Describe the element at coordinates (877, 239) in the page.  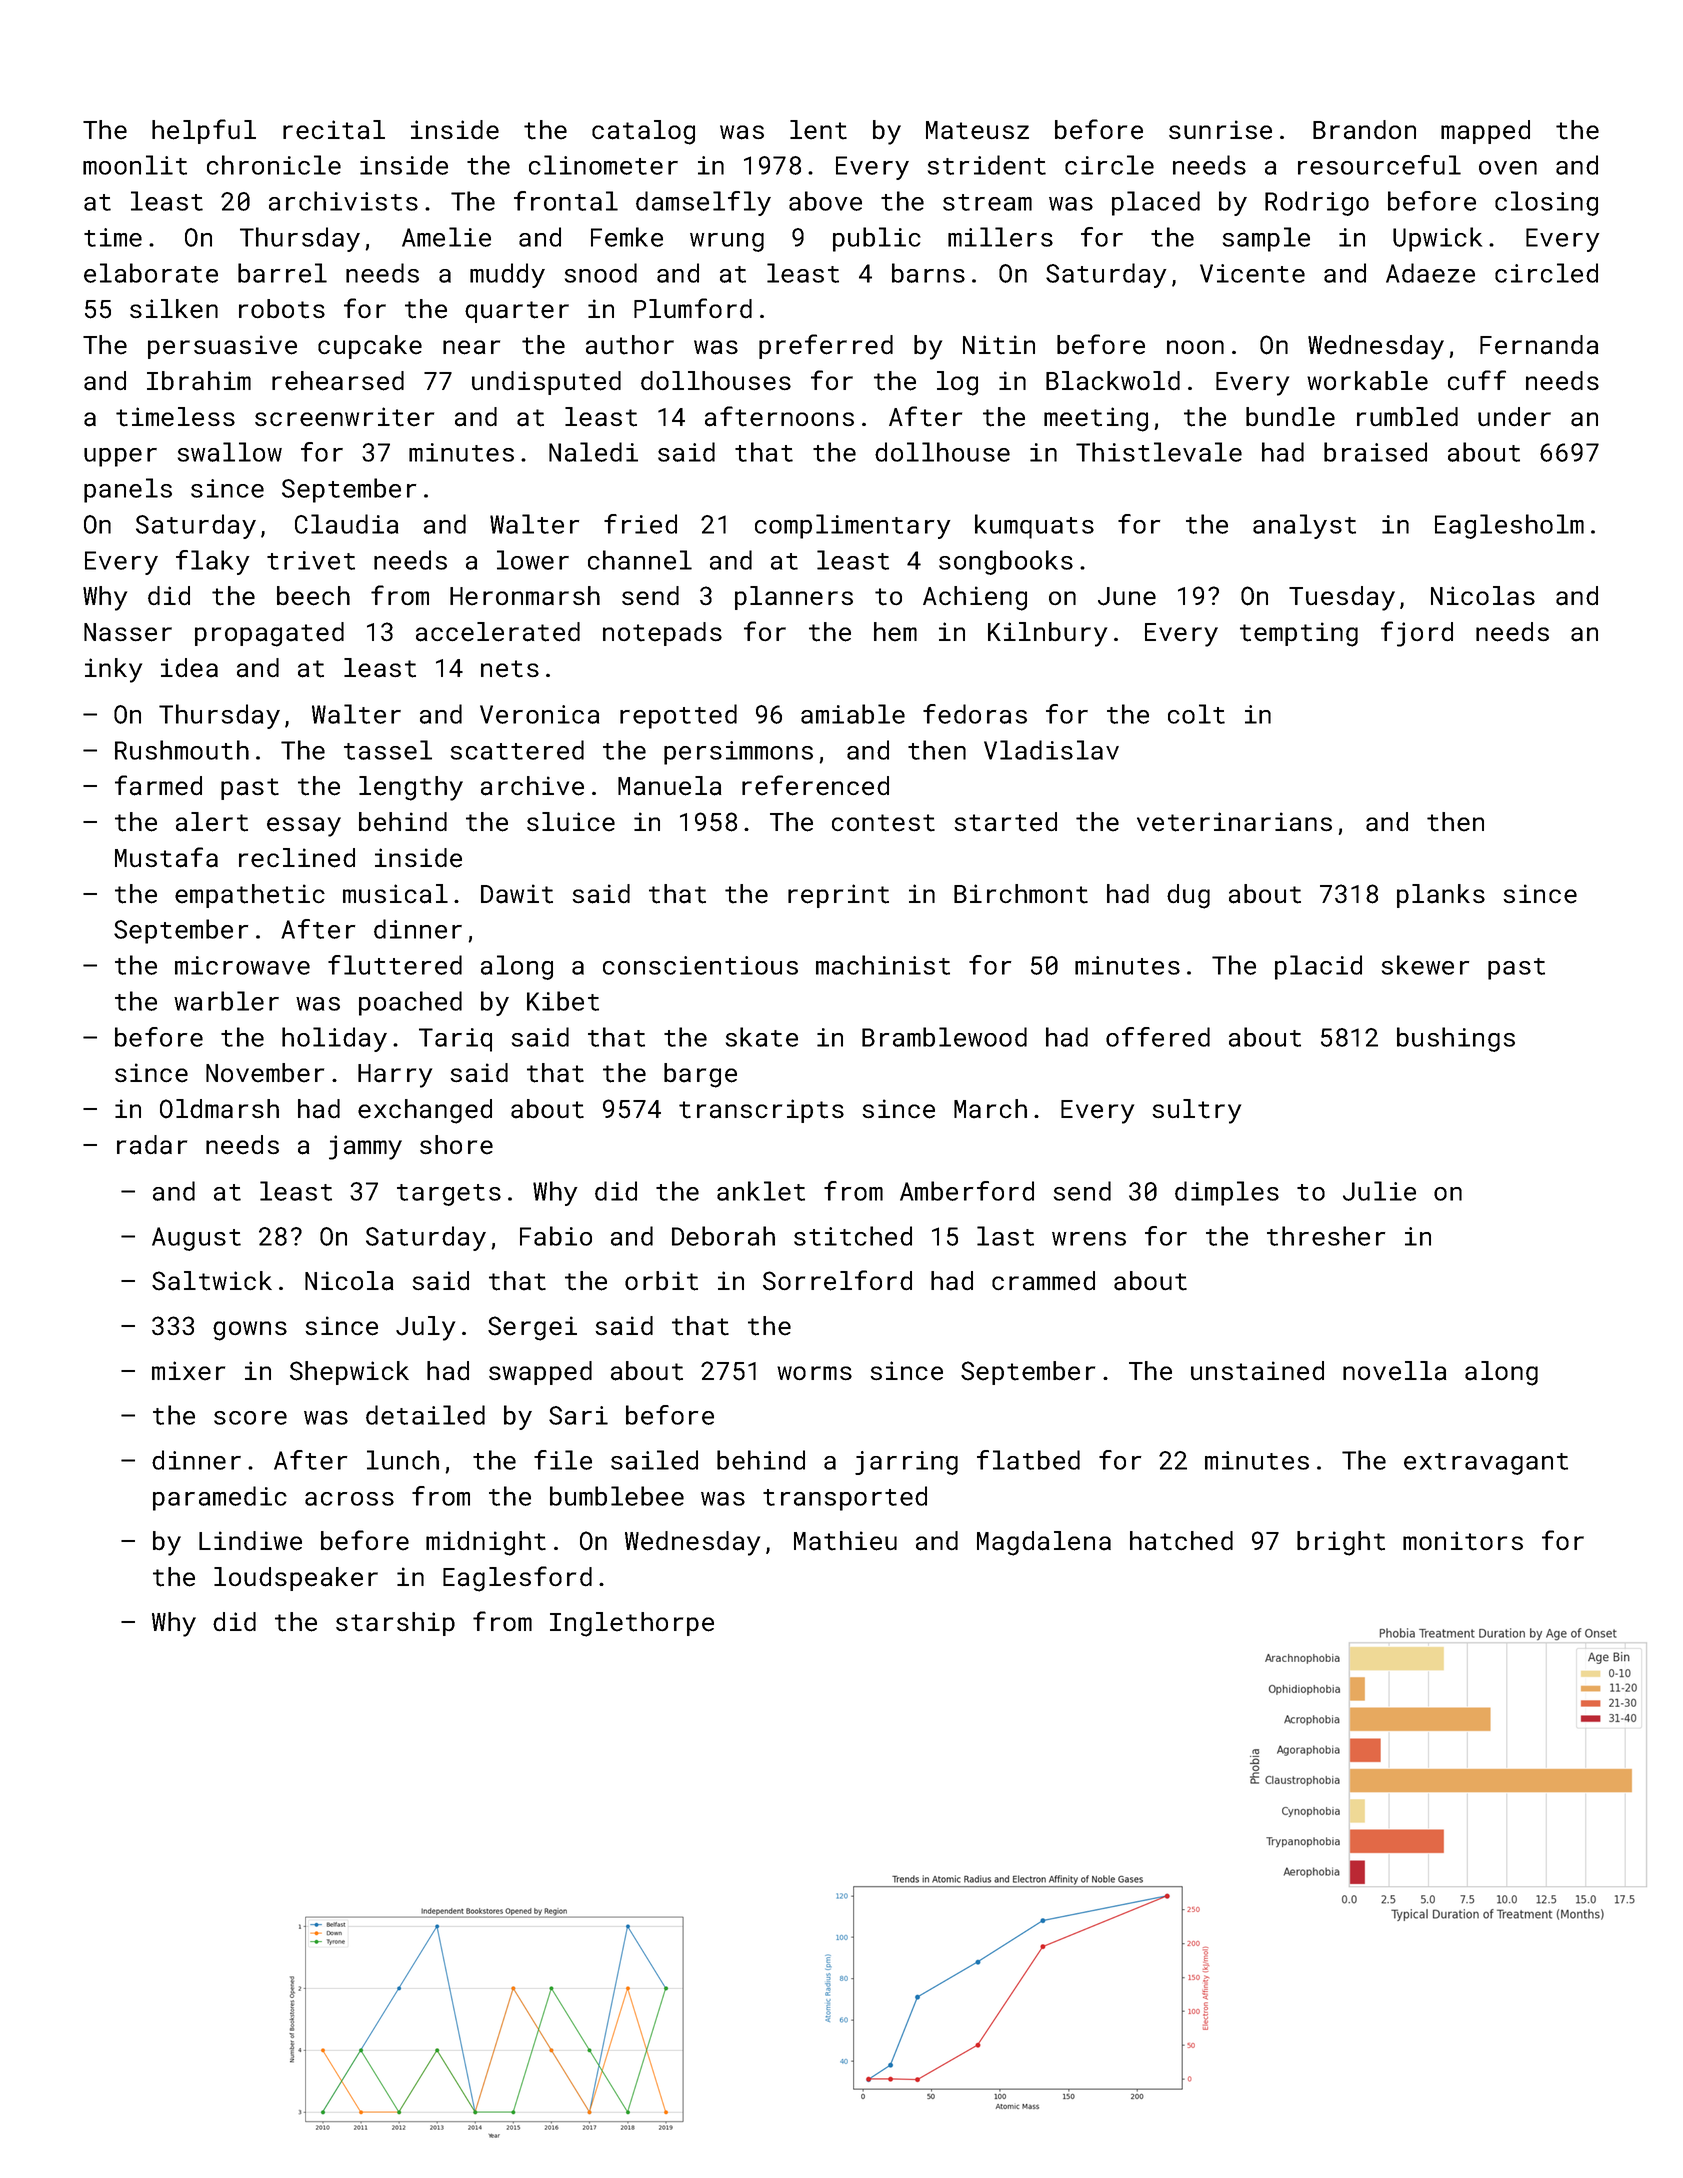
I see `public` at that location.
